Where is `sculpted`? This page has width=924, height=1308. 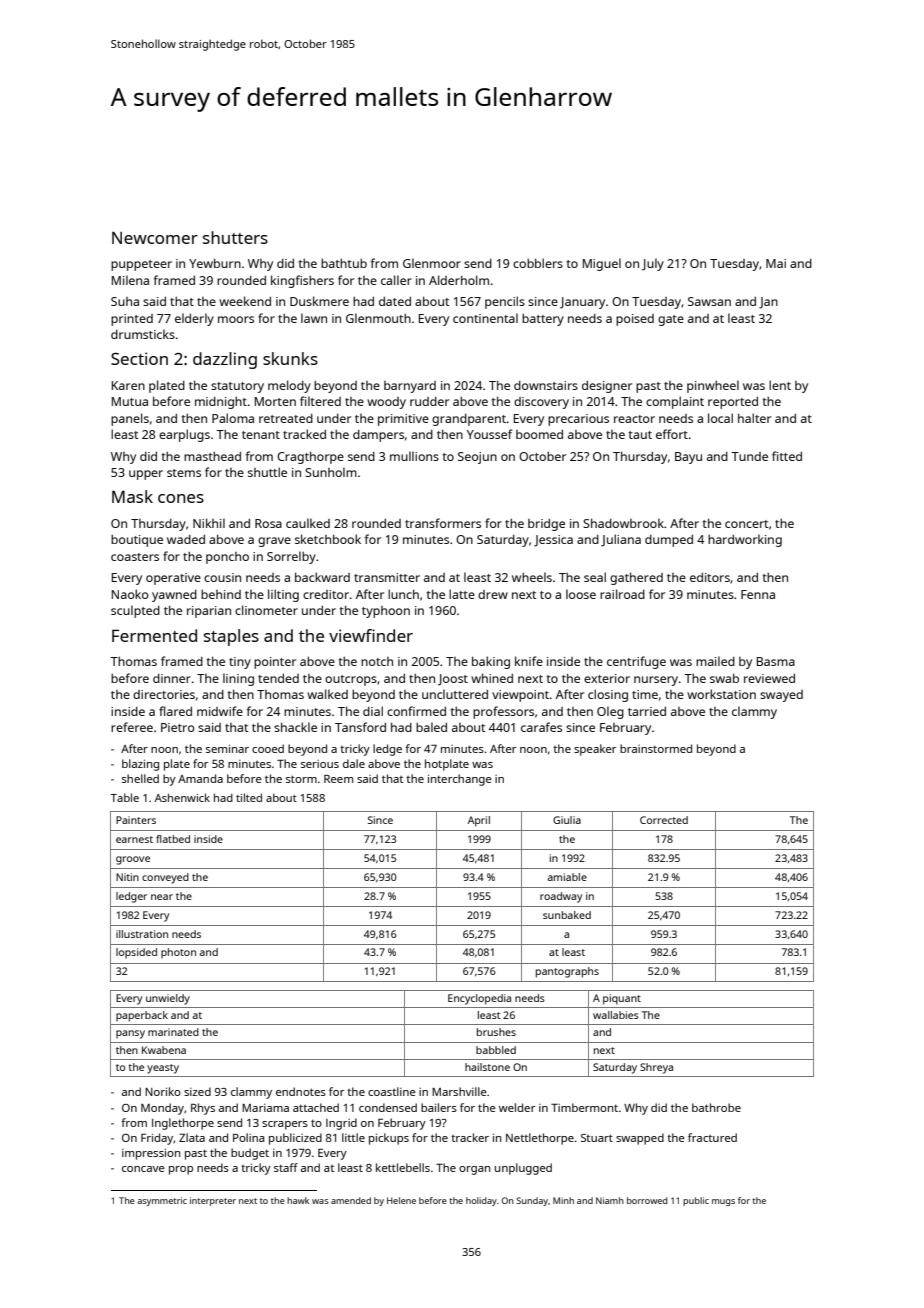 sculpted is located at coordinates (135, 611).
